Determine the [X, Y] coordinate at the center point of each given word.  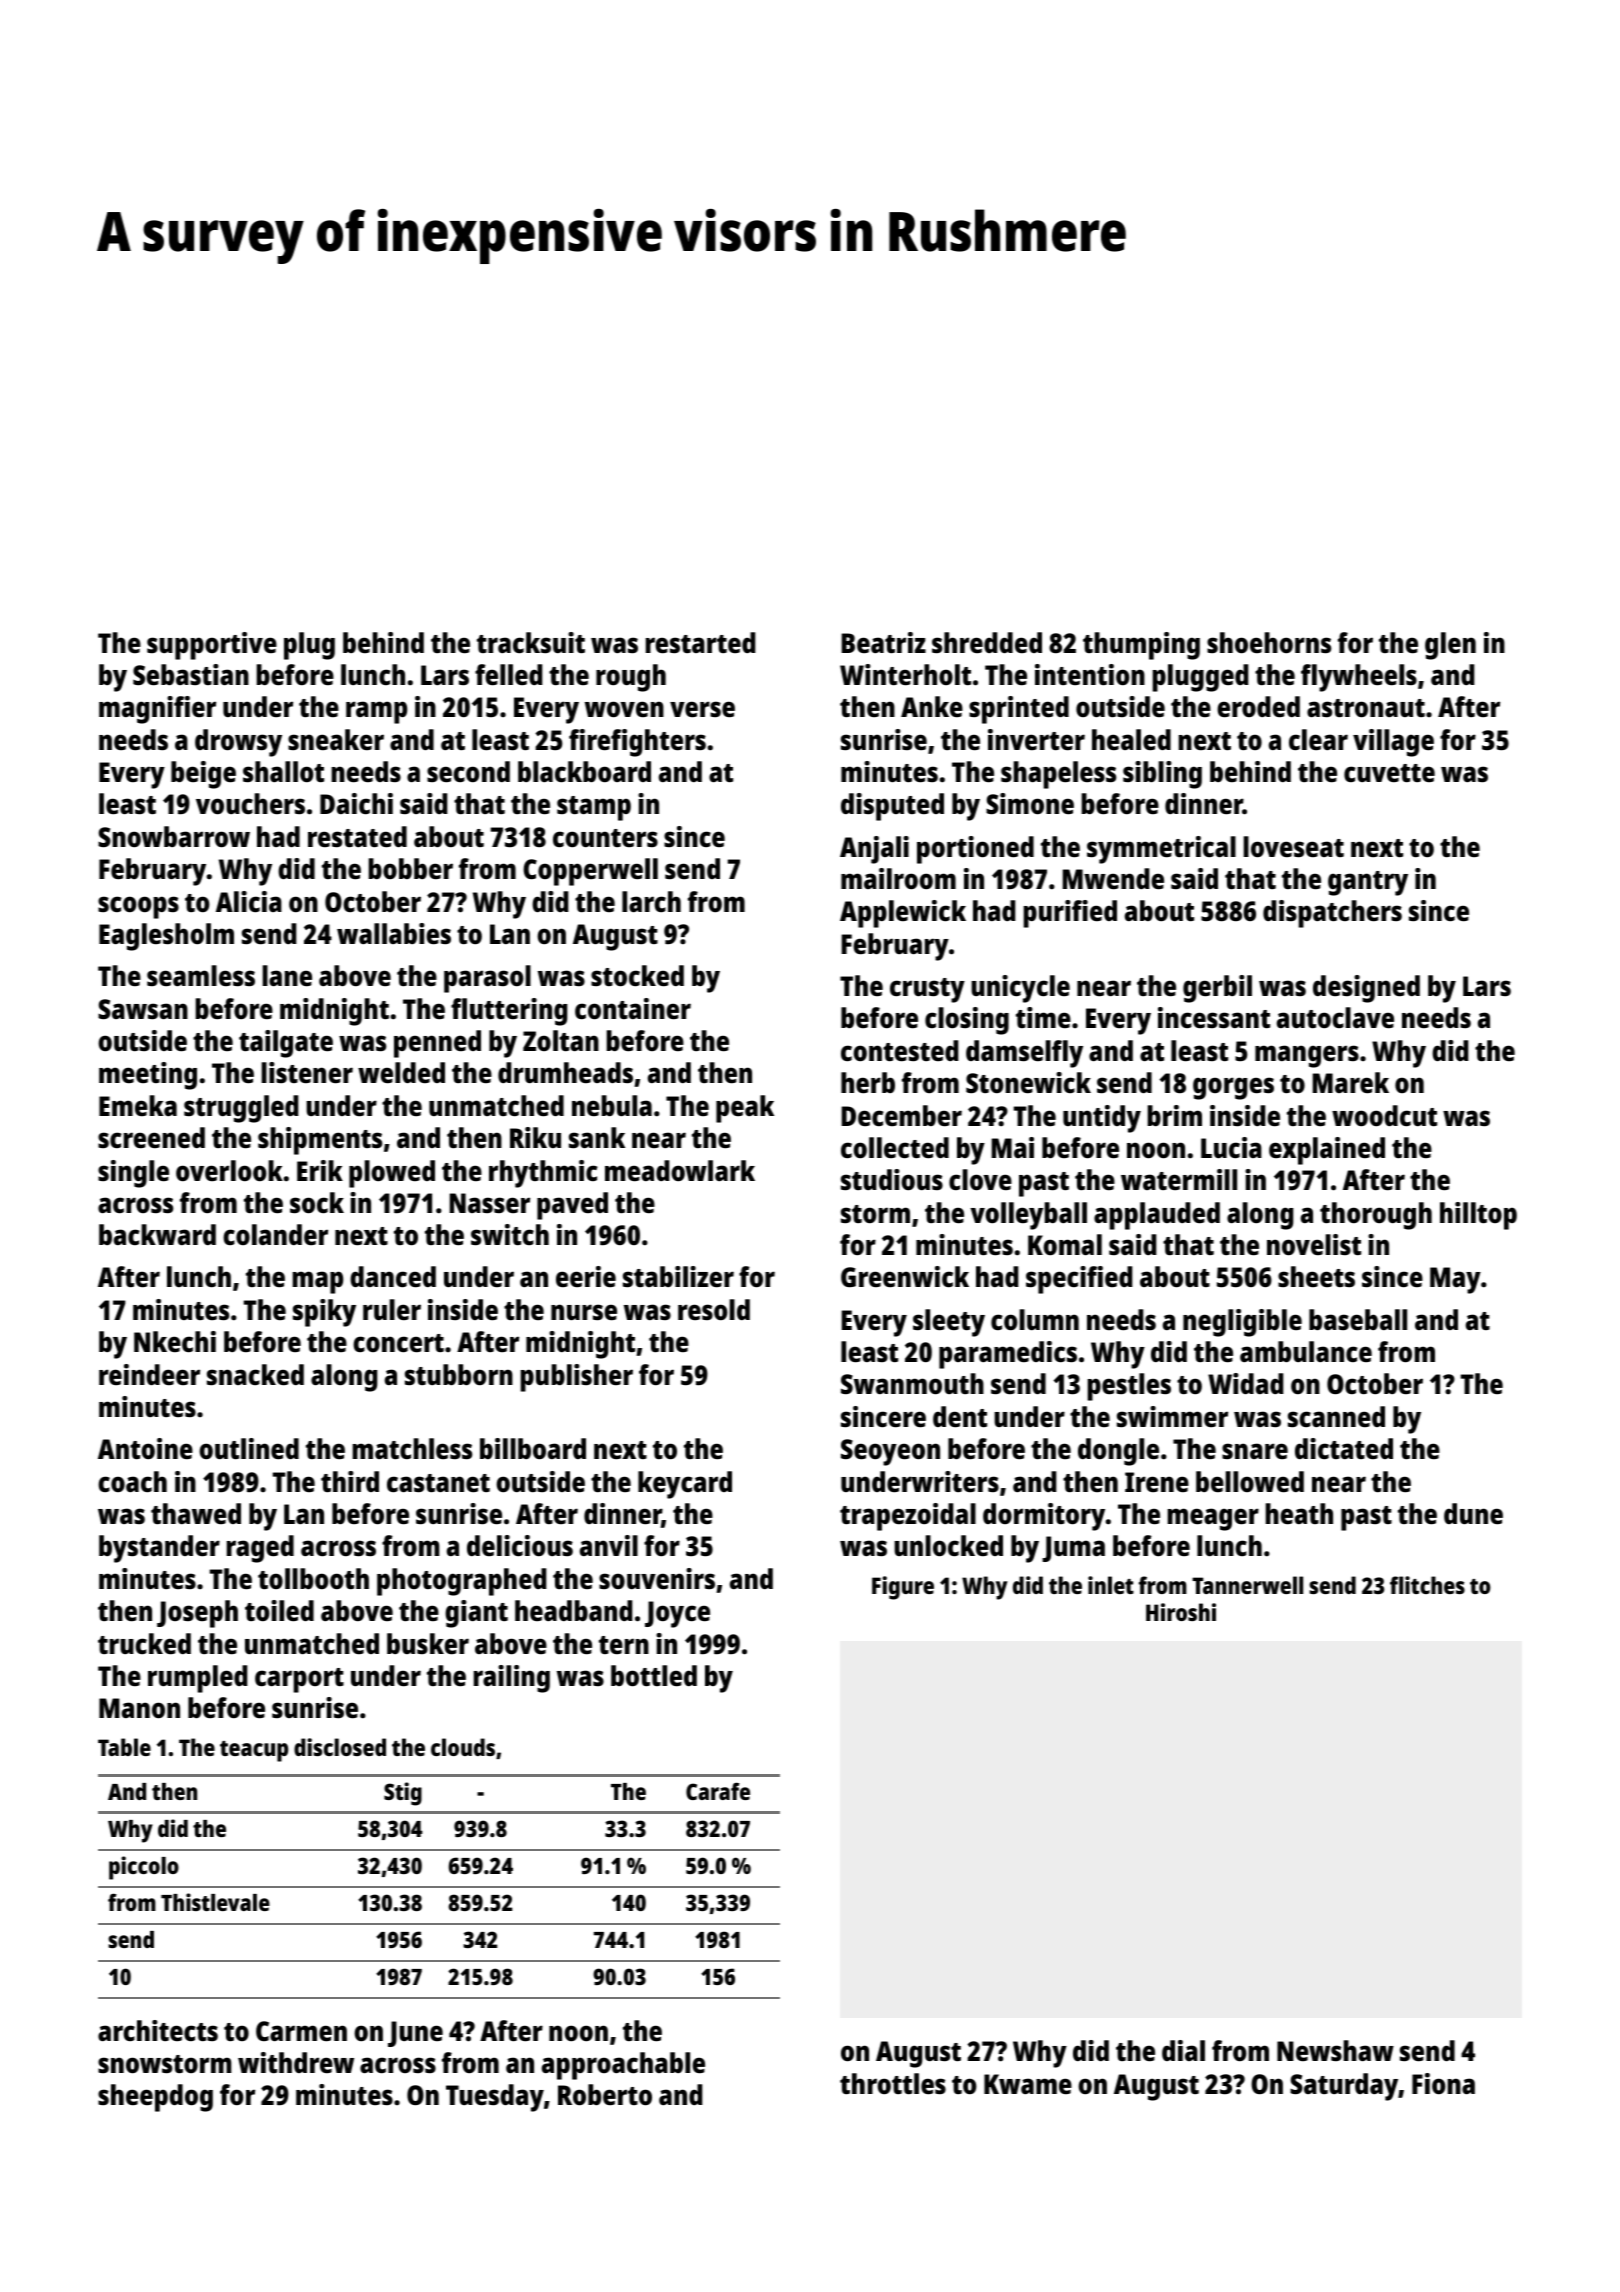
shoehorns [1269, 643]
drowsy [238, 743]
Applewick [903, 914]
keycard [685, 1485]
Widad [1246, 1383]
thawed [196, 1513]
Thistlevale [215, 1902]
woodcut [1384, 1115]
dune [1473, 1514]
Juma [1073, 1549]
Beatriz [883, 642]
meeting [148, 1076]
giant [476, 1614]
